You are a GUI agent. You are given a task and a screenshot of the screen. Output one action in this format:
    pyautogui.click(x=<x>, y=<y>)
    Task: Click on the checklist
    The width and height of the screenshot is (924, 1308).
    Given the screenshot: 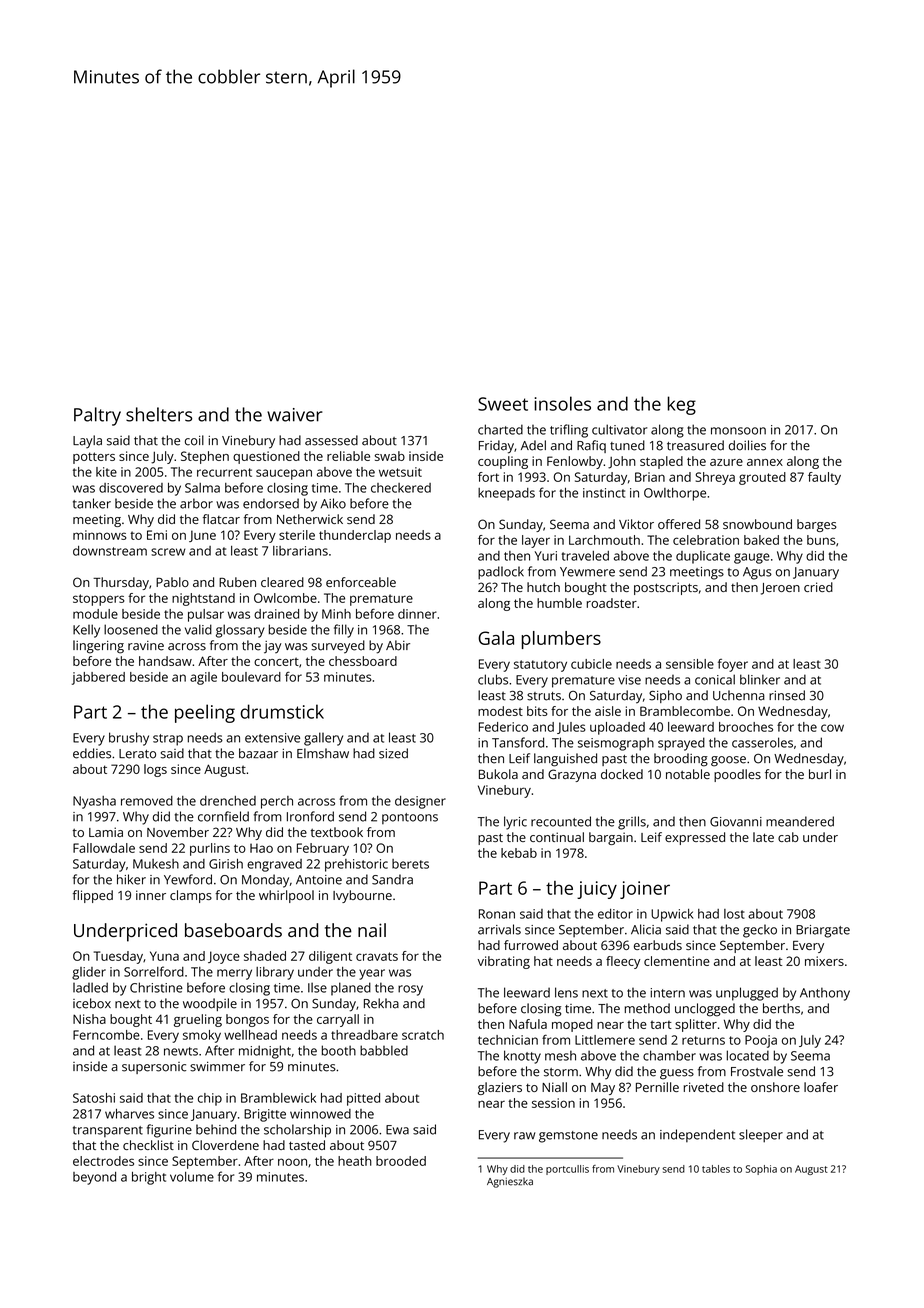 What is the action you would take?
    pyautogui.click(x=148, y=1145)
